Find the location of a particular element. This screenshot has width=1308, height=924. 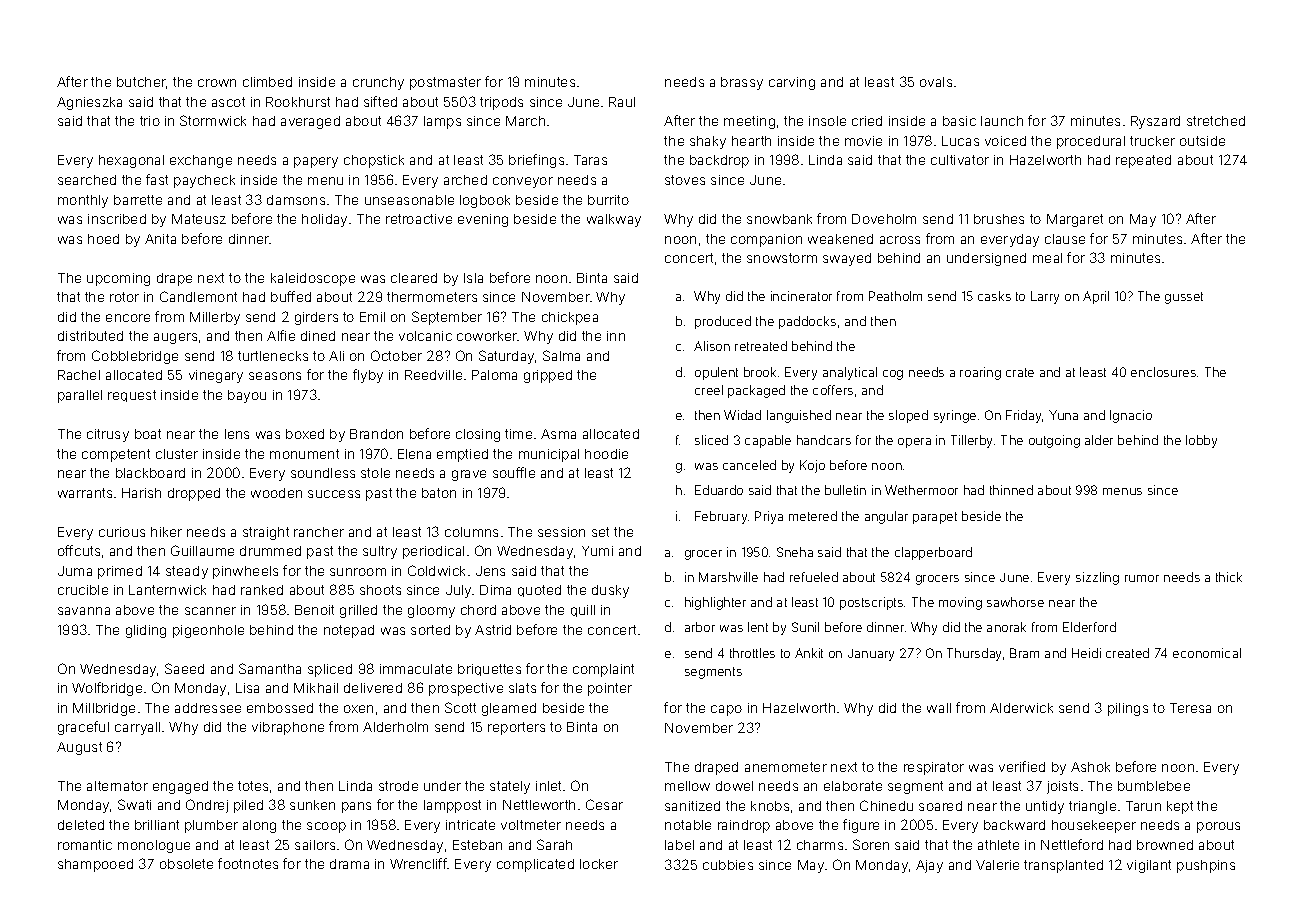

transplanted is located at coordinates (1063, 866).
